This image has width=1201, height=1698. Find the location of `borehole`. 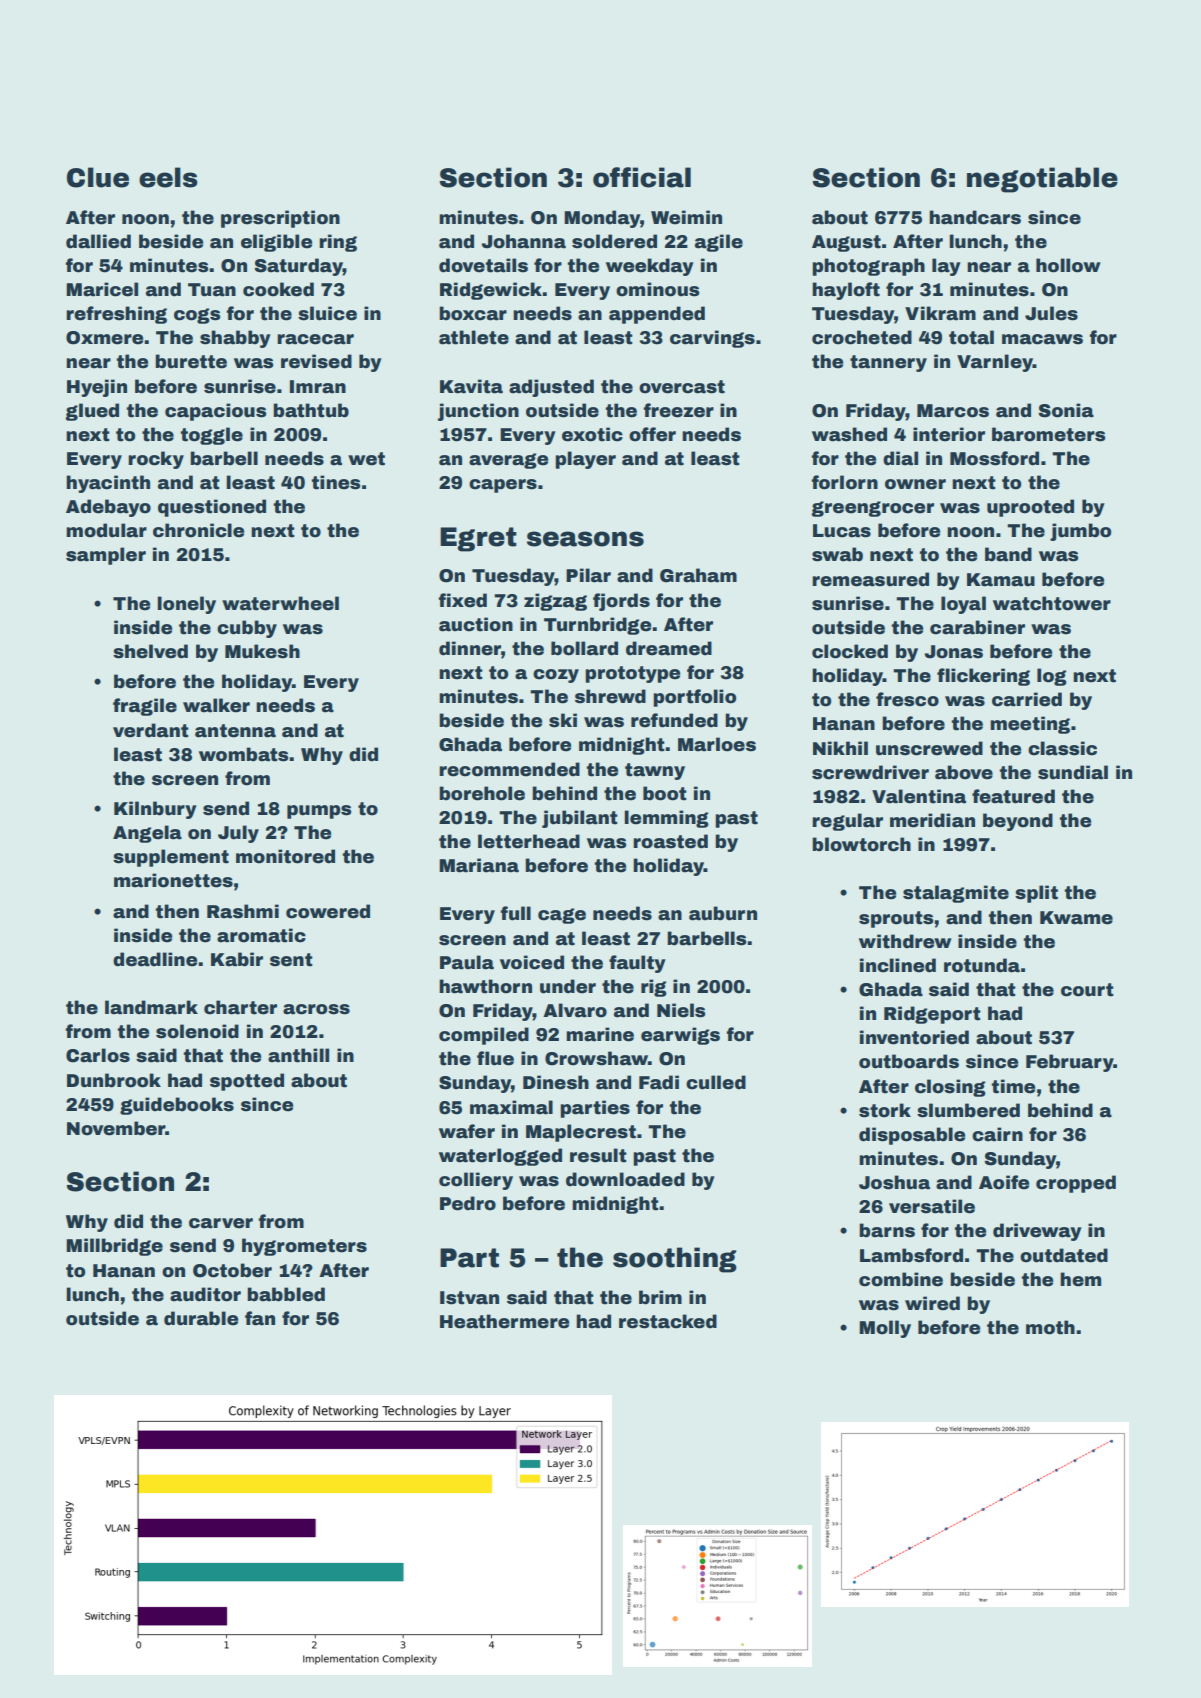

borehole is located at coordinates (482, 793).
